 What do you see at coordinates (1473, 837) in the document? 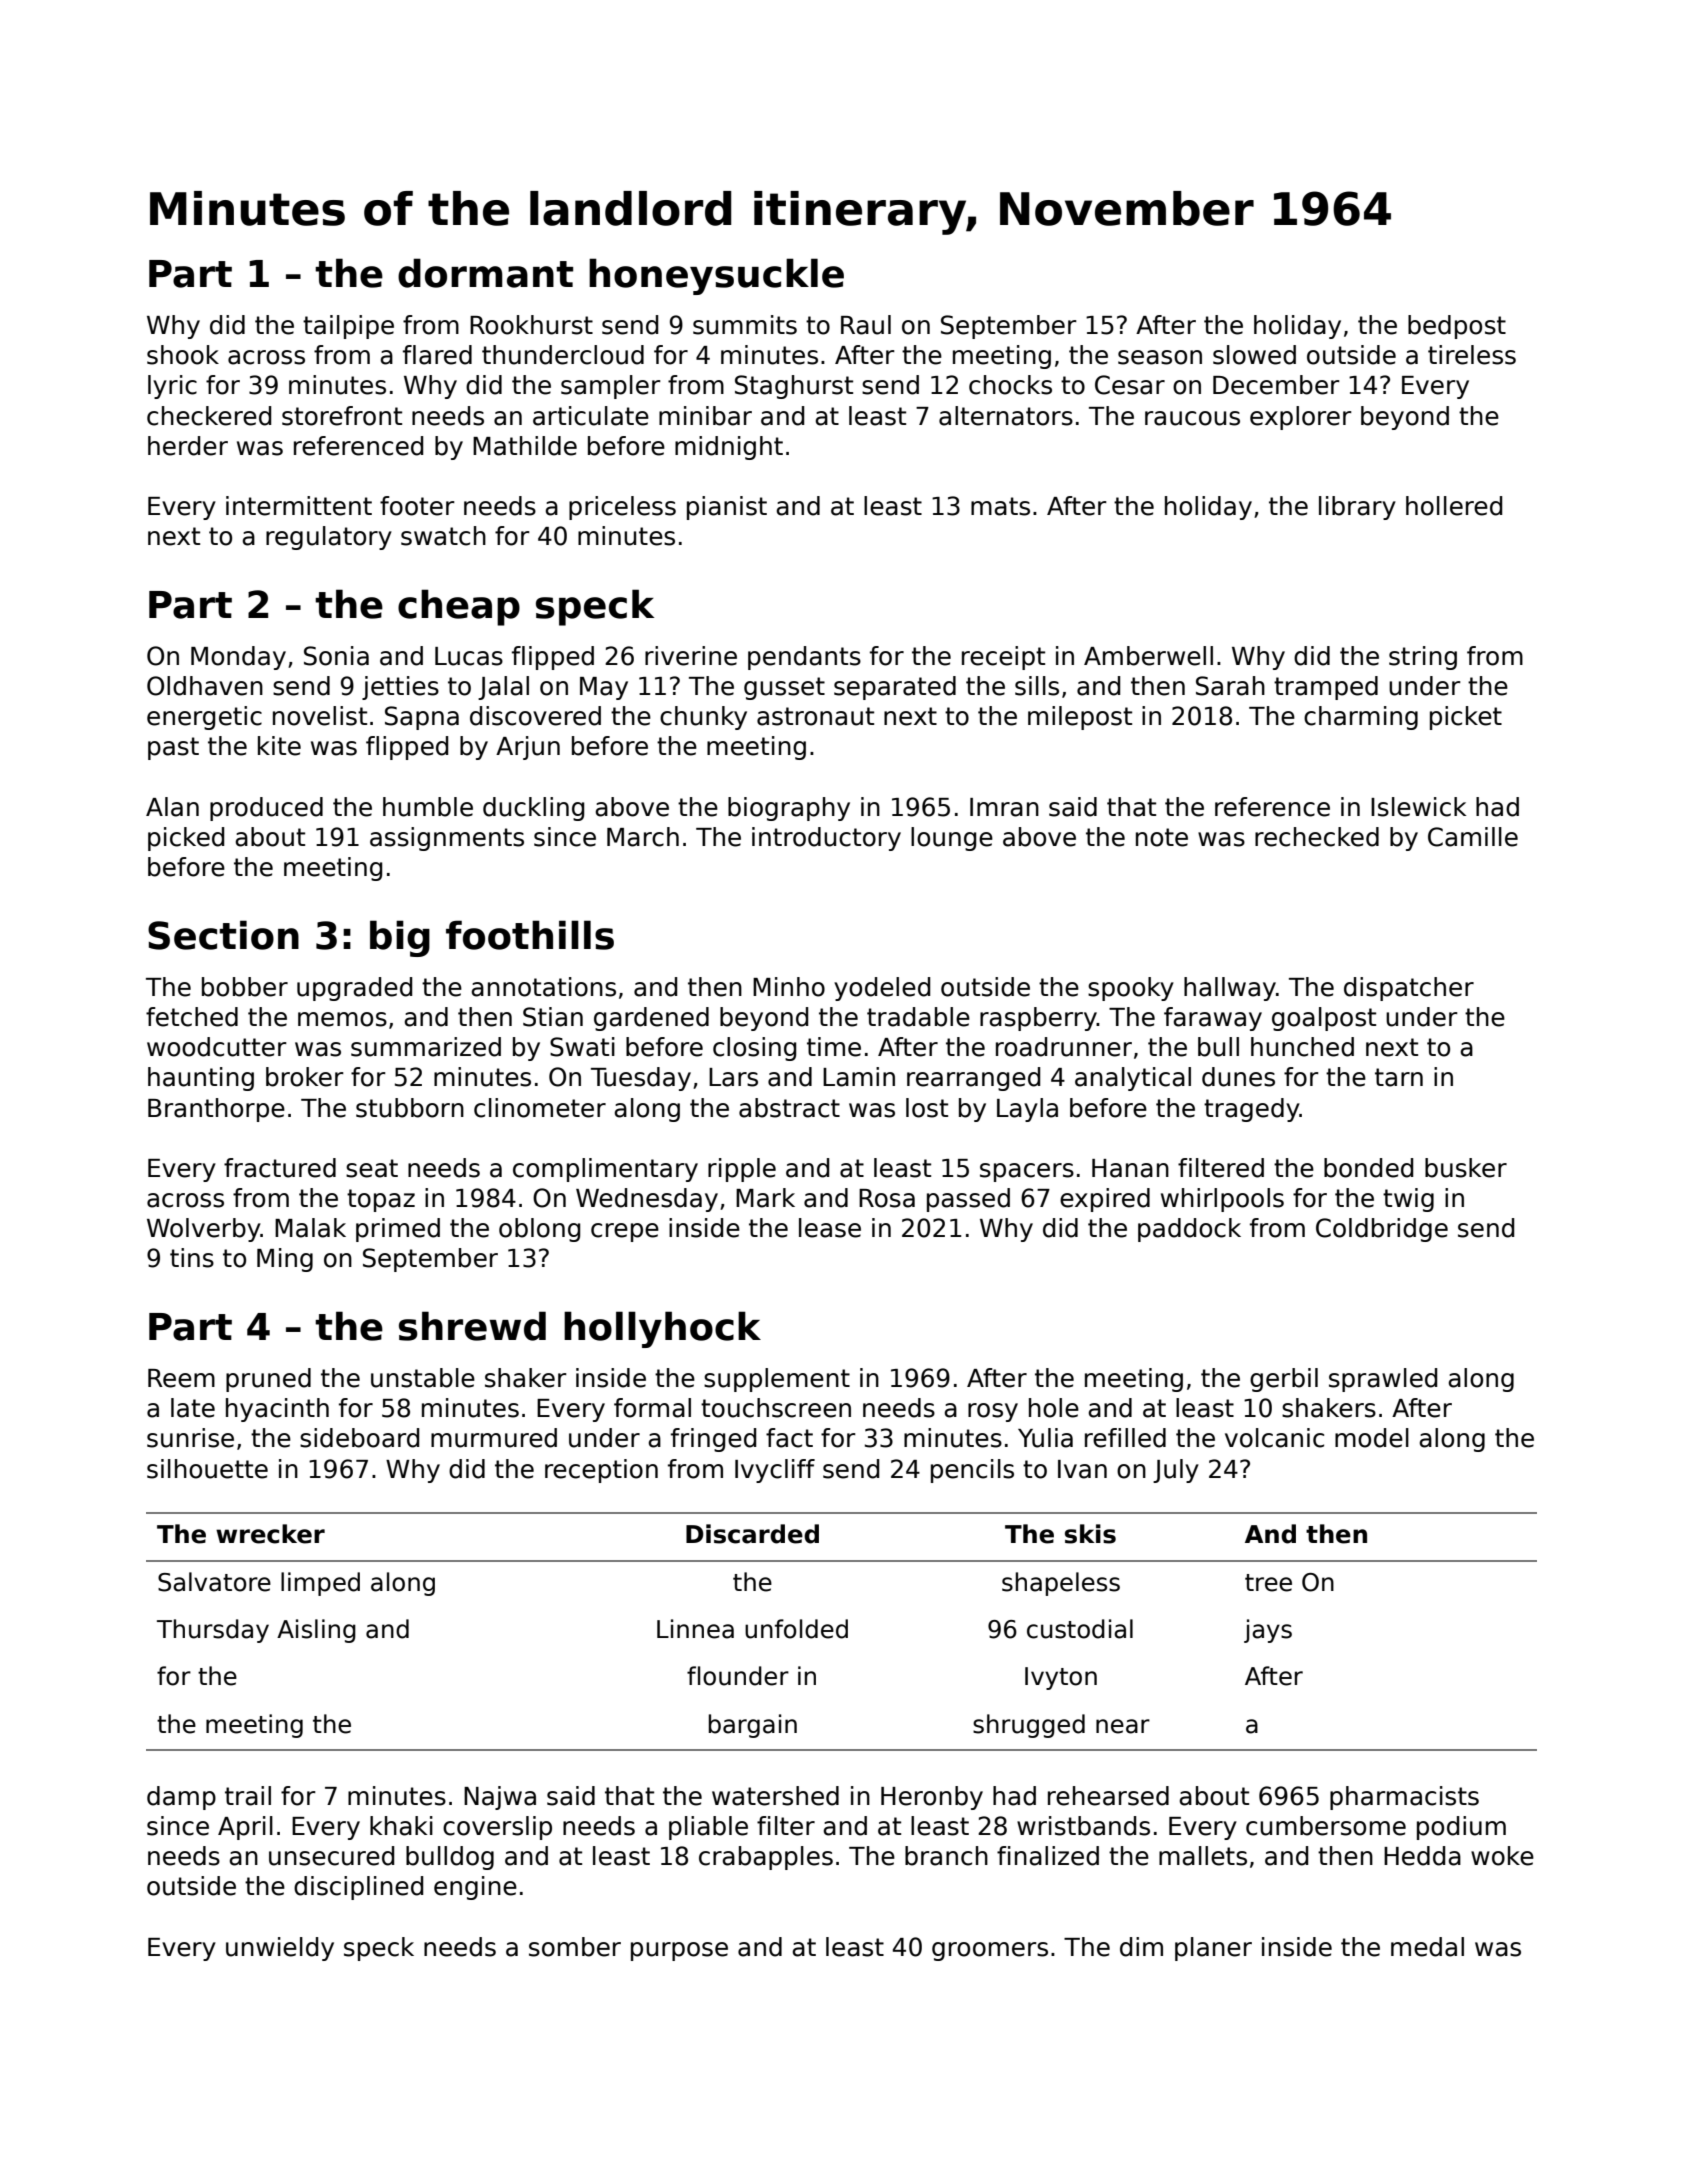
I see `Camille` at bounding box center [1473, 837].
